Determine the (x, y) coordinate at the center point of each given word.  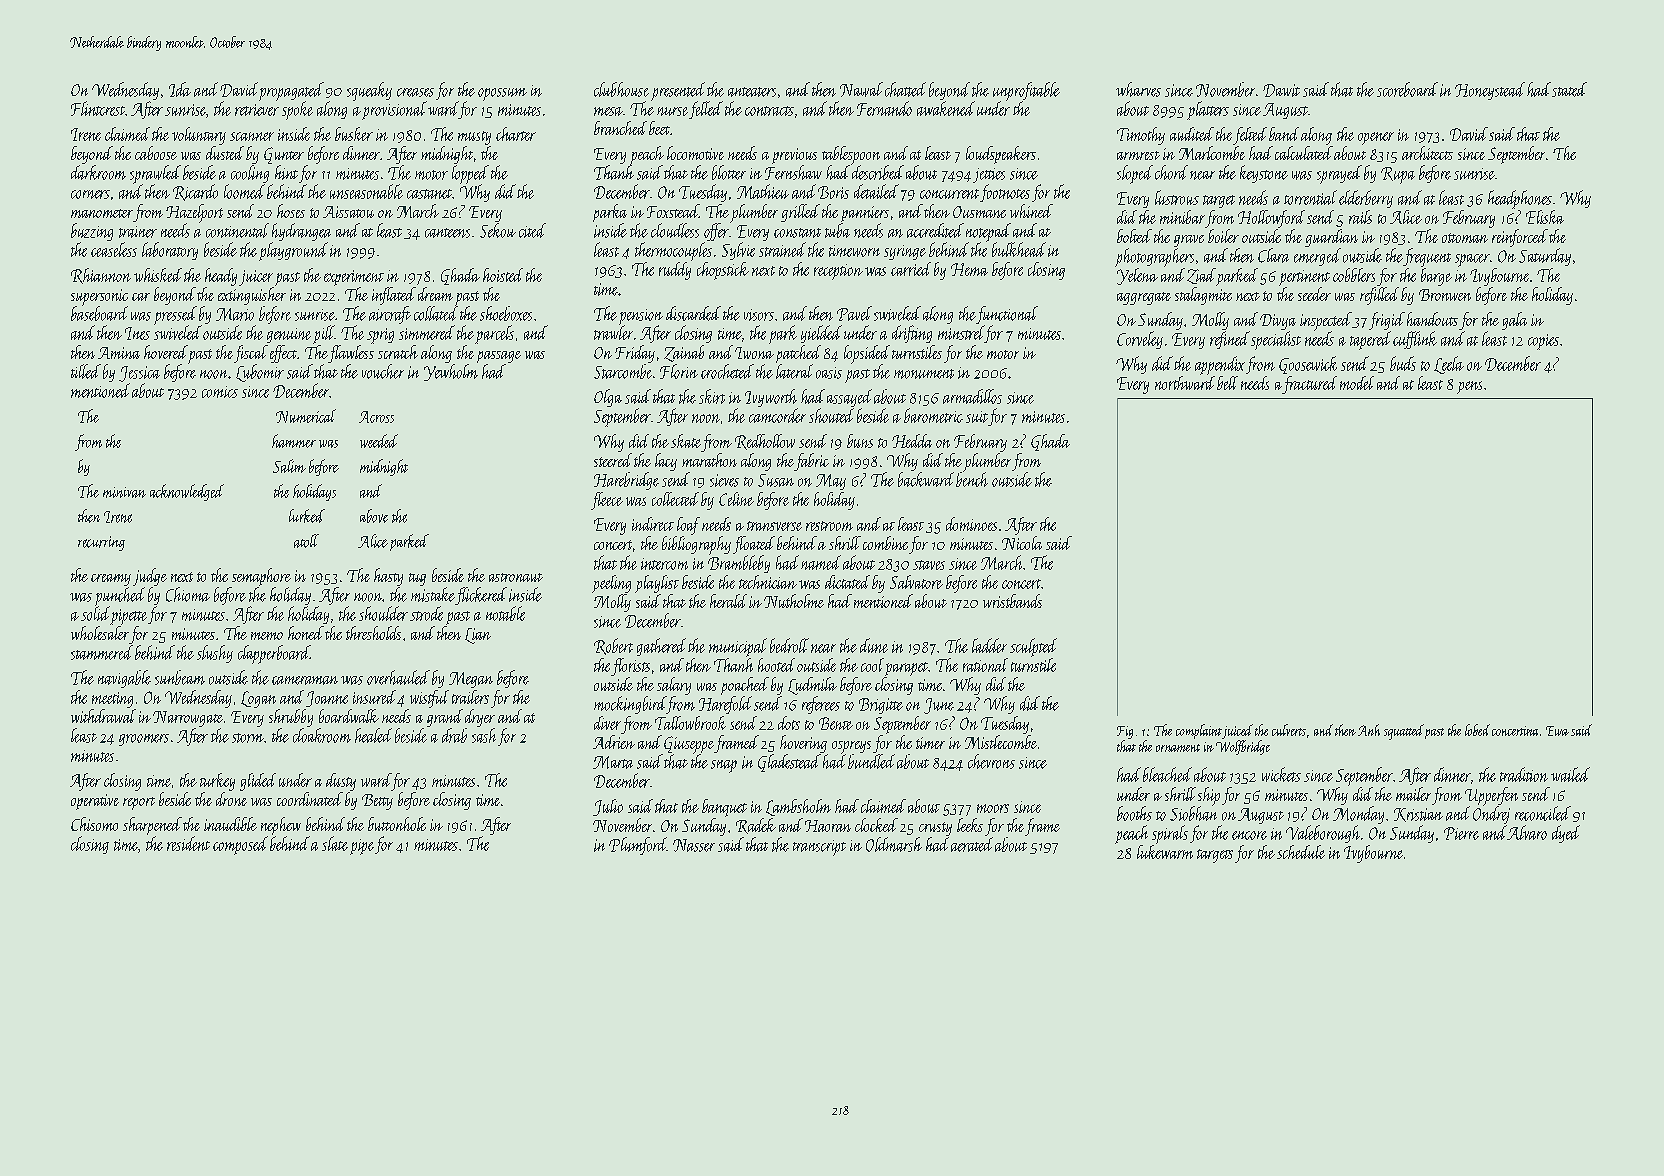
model (1357, 383)
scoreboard (1407, 89)
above (374, 516)
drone (231, 799)
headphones (1520, 199)
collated (436, 313)
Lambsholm (798, 807)
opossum (502, 94)
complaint (1199, 731)
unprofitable (1026, 91)
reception (838, 272)
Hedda (912, 441)
